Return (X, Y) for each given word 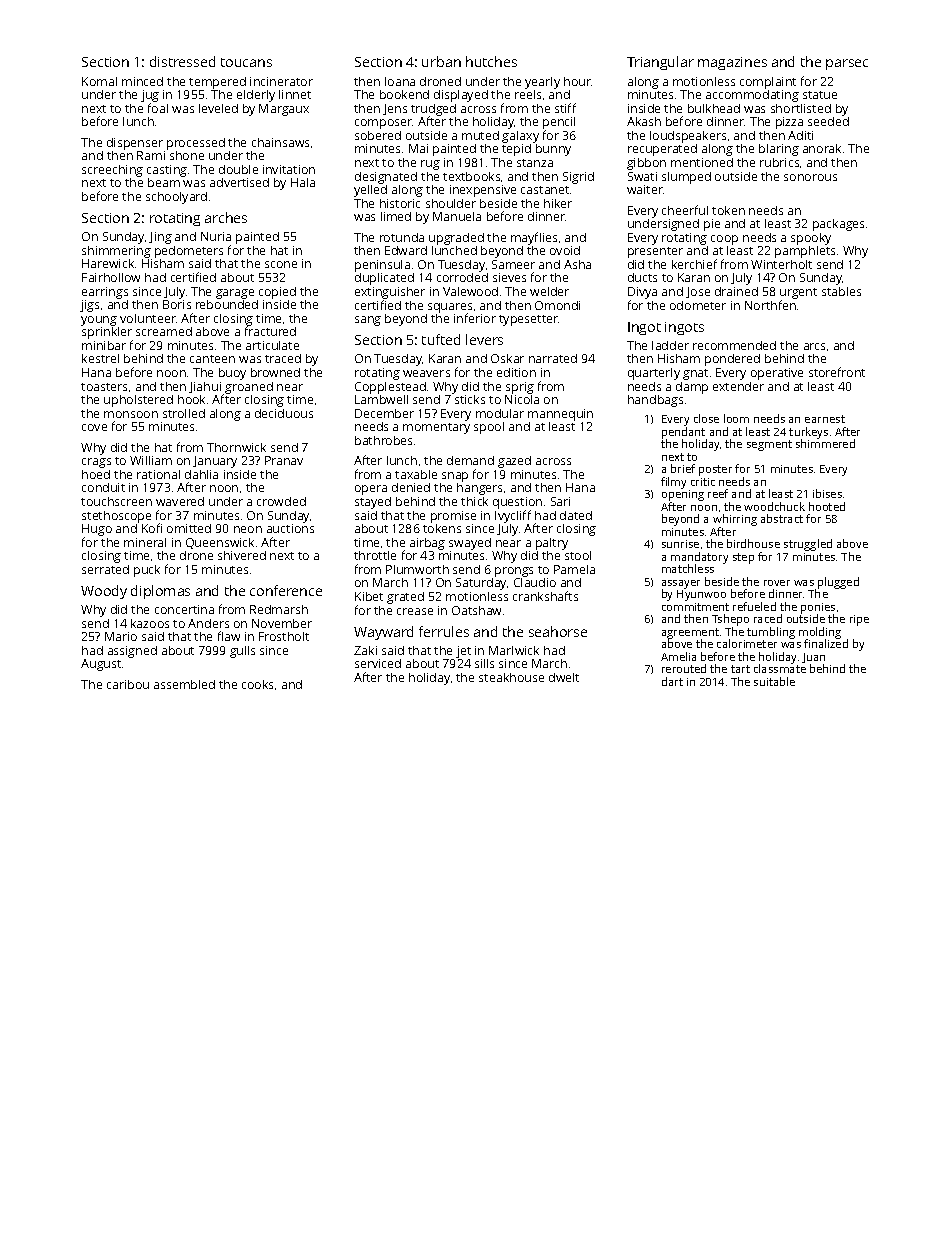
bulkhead (714, 108)
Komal (99, 81)
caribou (128, 684)
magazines (732, 63)
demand (470, 460)
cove (94, 427)
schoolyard (176, 198)
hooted (827, 506)
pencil (559, 123)
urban (441, 61)
